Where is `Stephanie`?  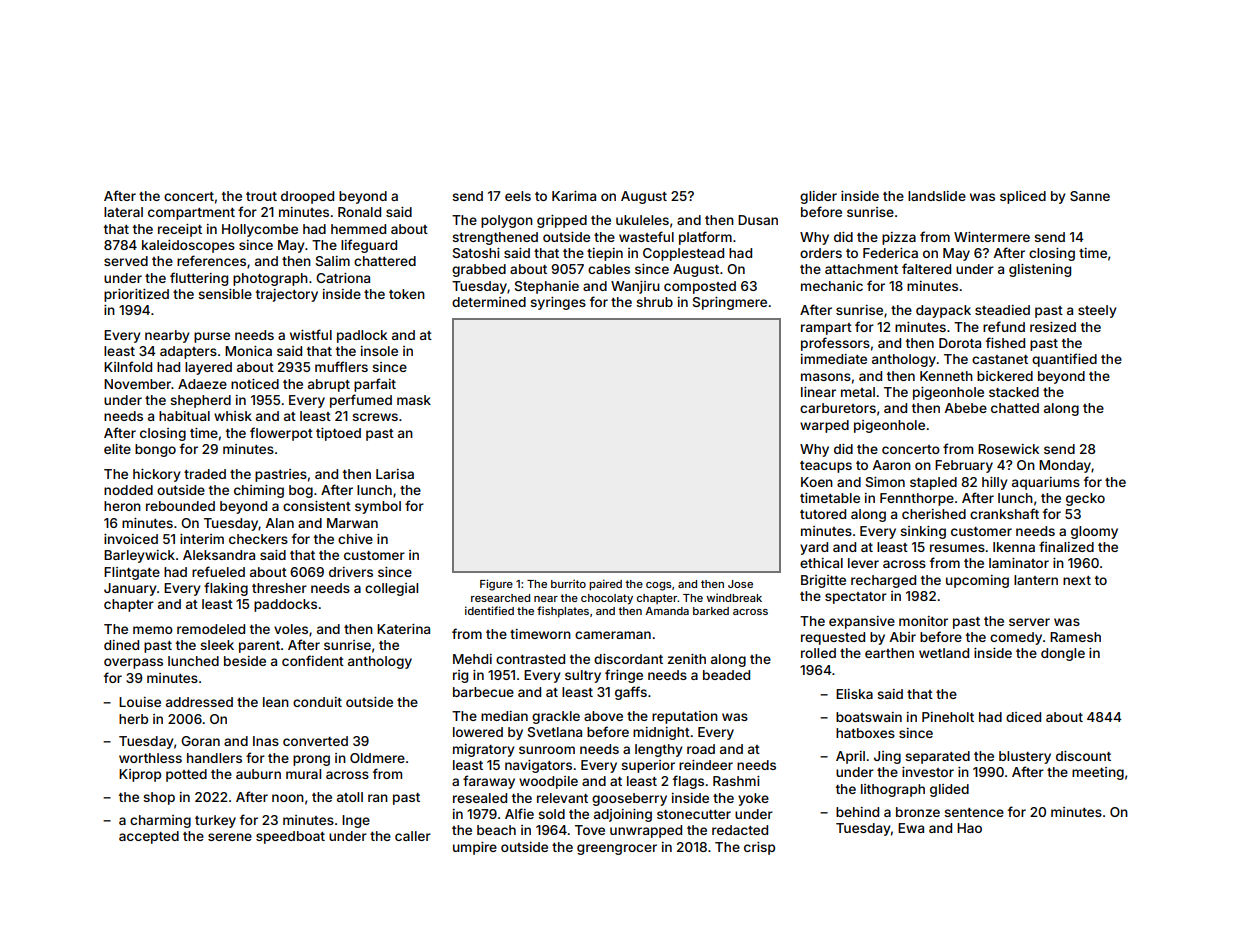
Stephanie is located at coordinates (547, 287).
